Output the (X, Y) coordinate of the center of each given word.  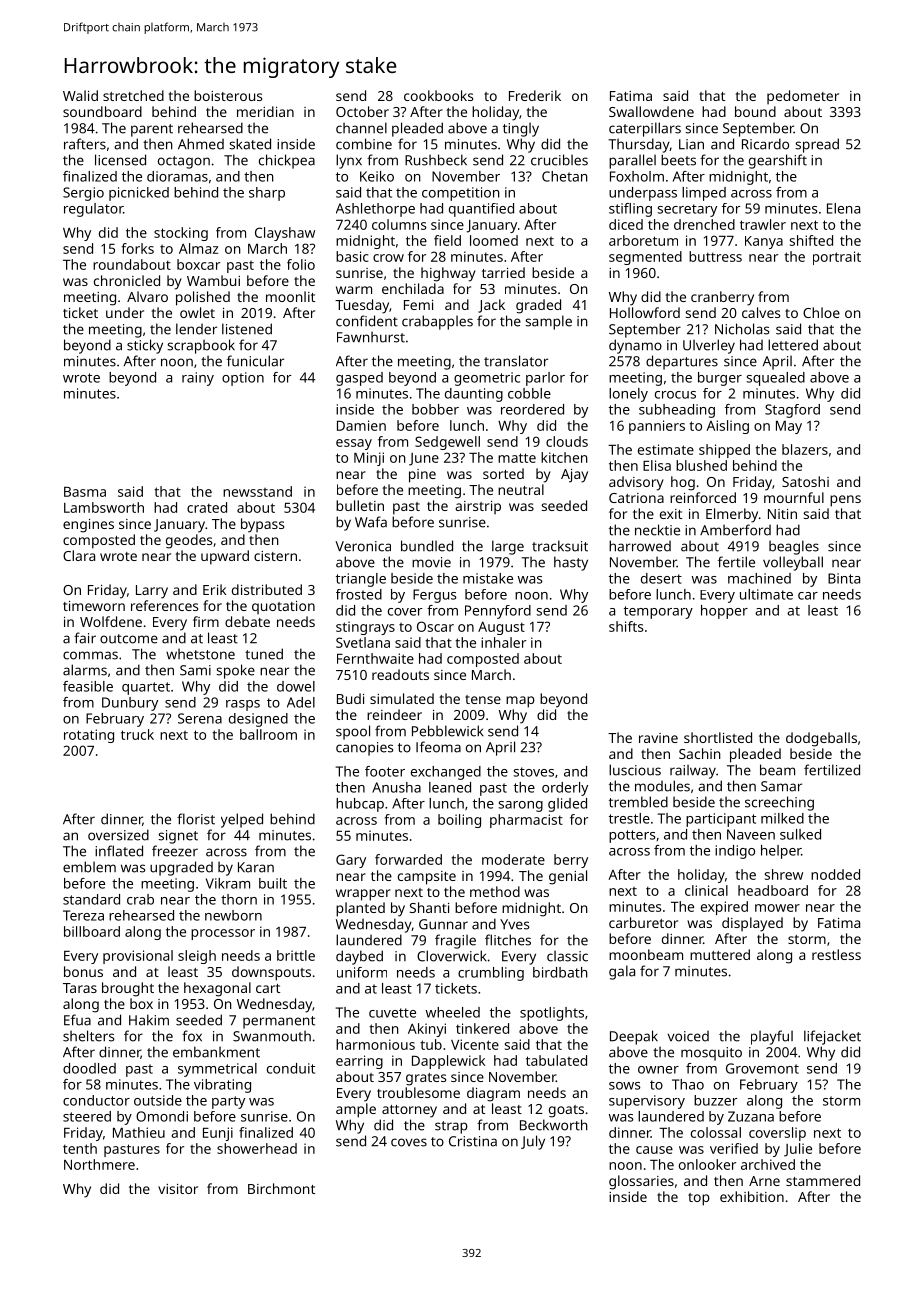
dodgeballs (821, 739)
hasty (571, 563)
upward (225, 557)
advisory (636, 483)
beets (678, 160)
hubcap (360, 805)
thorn (239, 899)
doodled (89, 1068)
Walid (80, 95)
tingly (521, 129)
